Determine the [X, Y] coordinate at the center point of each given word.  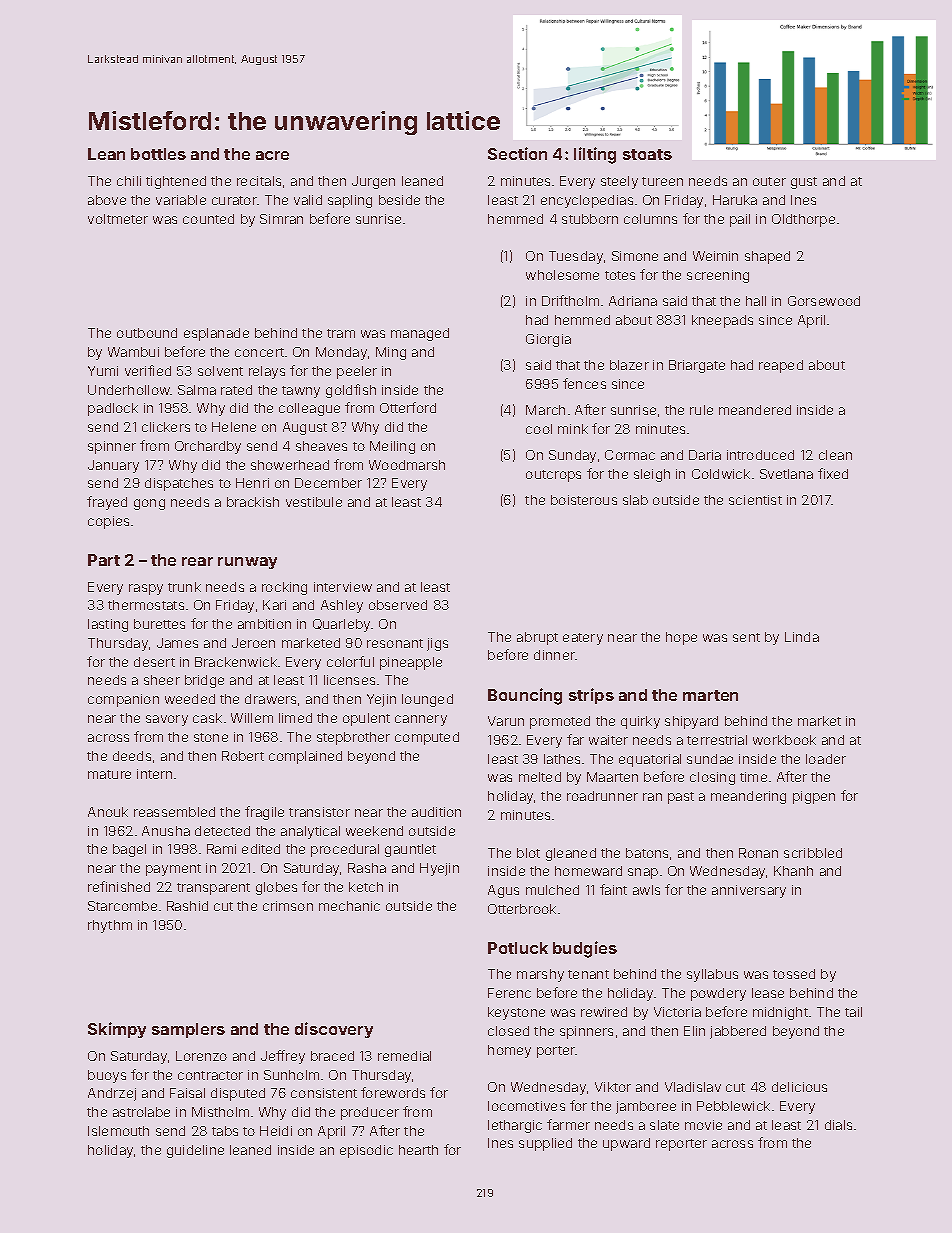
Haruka [735, 200]
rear [197, 561]
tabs [225, 1131]
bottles [158, 154]
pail [740, 220]
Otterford [408, 407]
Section [517, 153]
